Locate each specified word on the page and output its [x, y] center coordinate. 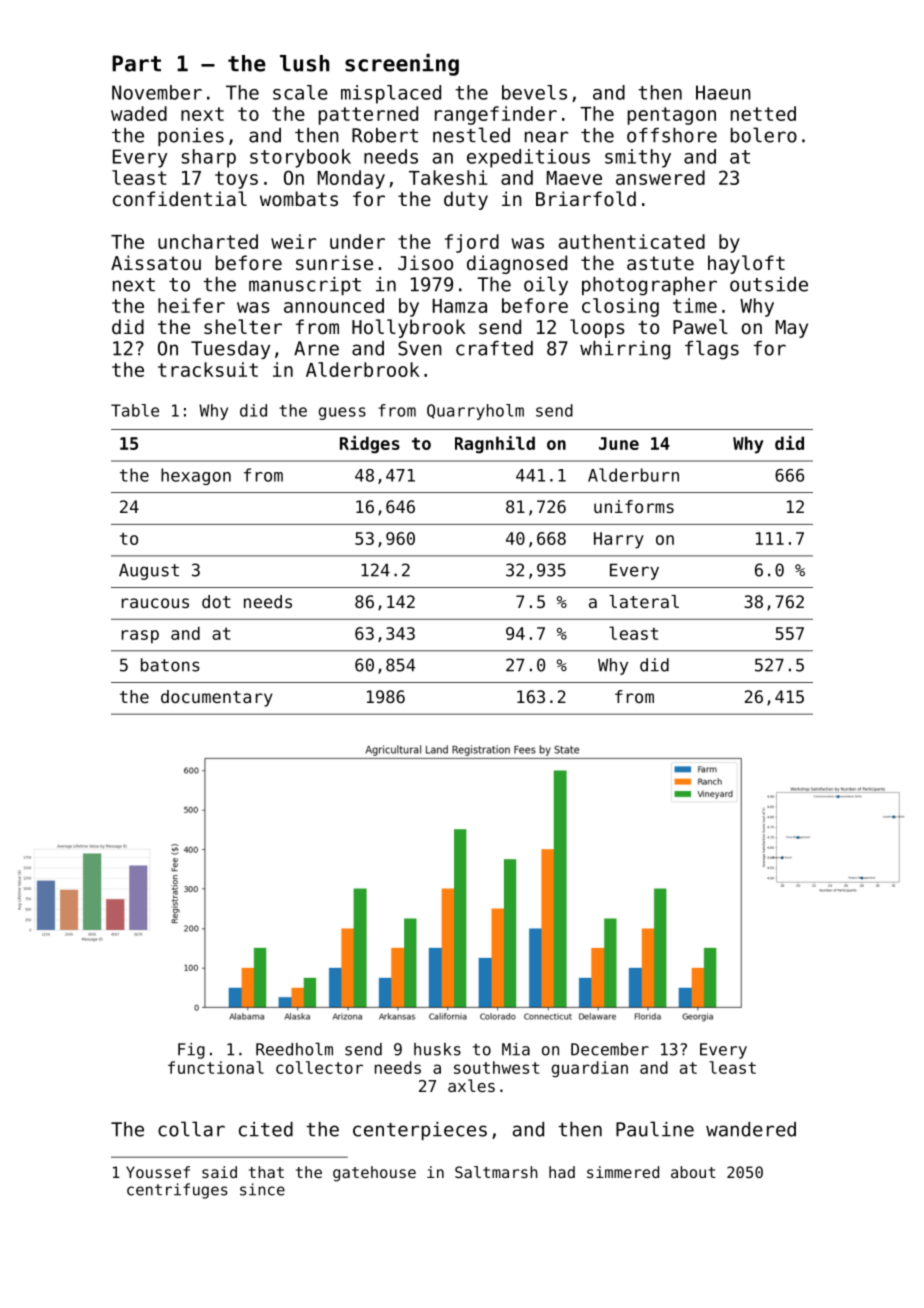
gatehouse [374, 1174]
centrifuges [177, 1191]
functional [216, 1067]
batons [170, 665]
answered [660, 177]
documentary [217, 698]
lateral [644, 601]
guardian [590, 1069]
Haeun [723, 92]
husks [437, 1049]
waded [139, 113]
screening [402, 65]
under [357, 241]
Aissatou [156, 262]
